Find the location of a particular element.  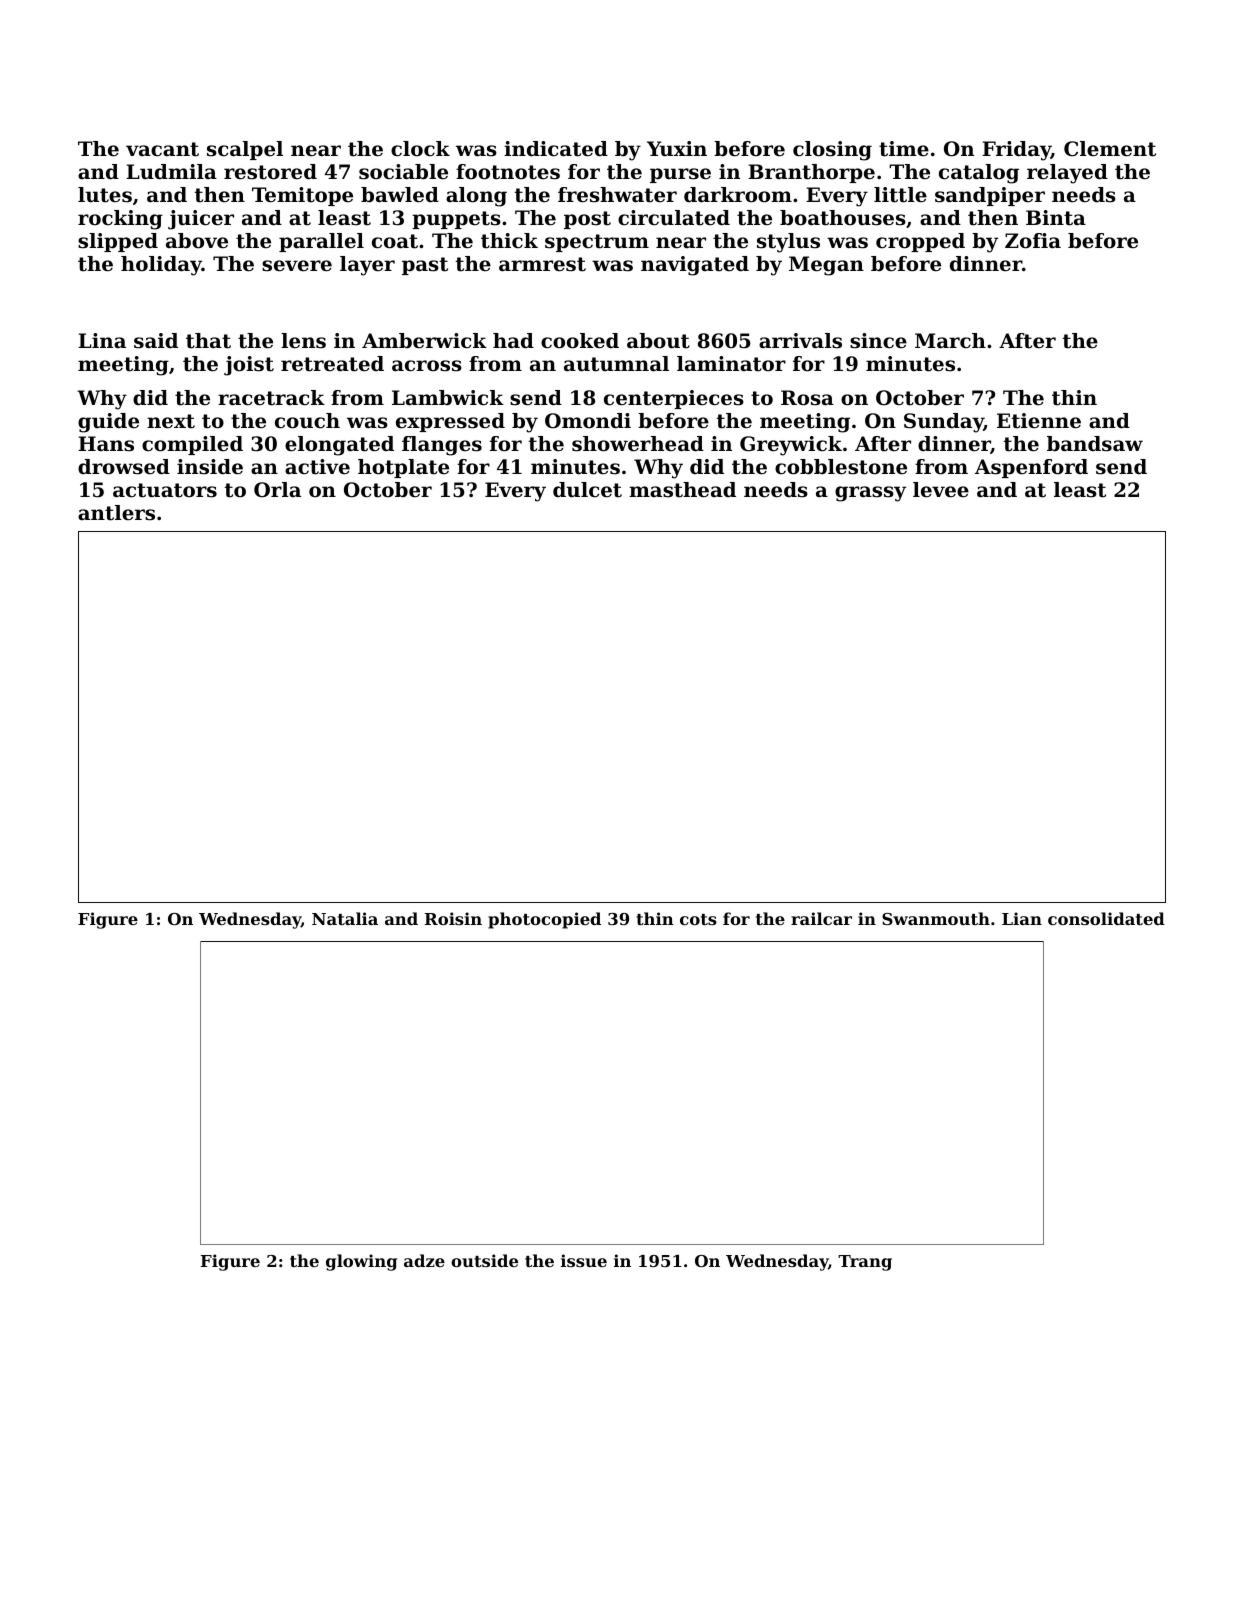

Swanmouth is located at coordinates (936, 918).
